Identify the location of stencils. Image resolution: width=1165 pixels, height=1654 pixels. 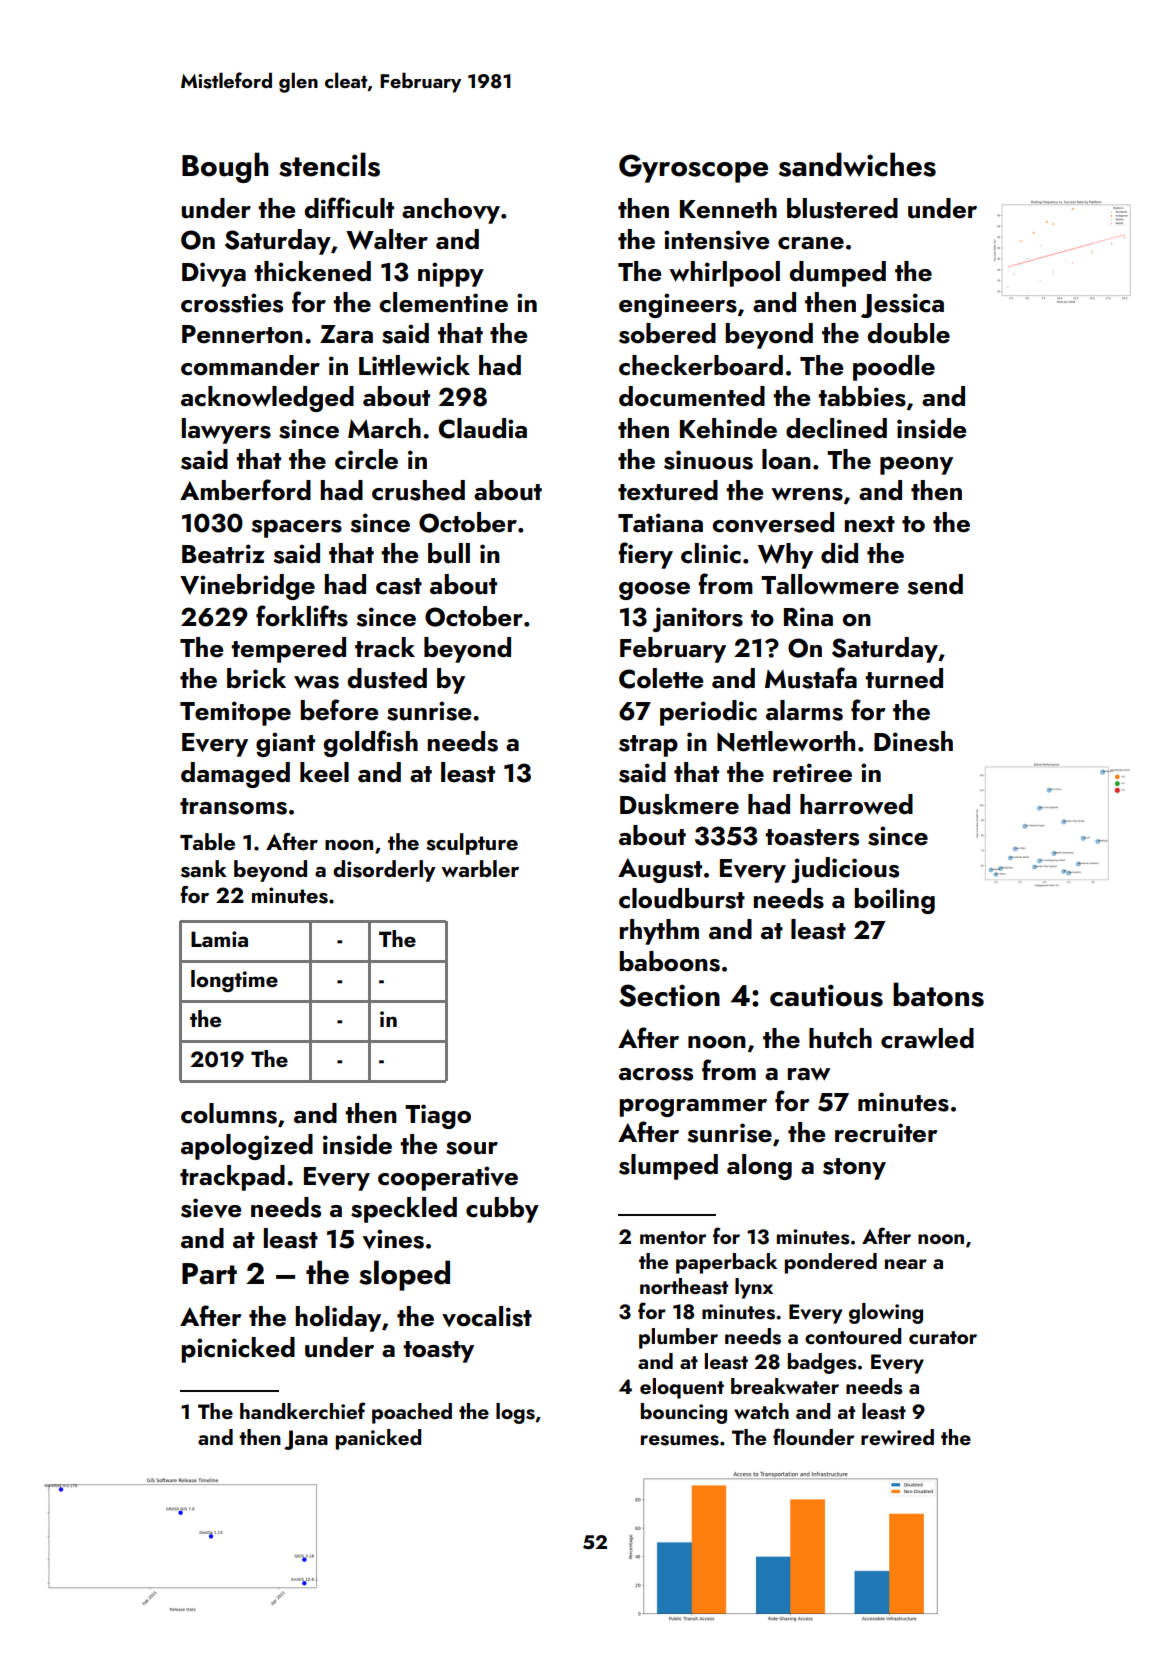
(329, 164).
